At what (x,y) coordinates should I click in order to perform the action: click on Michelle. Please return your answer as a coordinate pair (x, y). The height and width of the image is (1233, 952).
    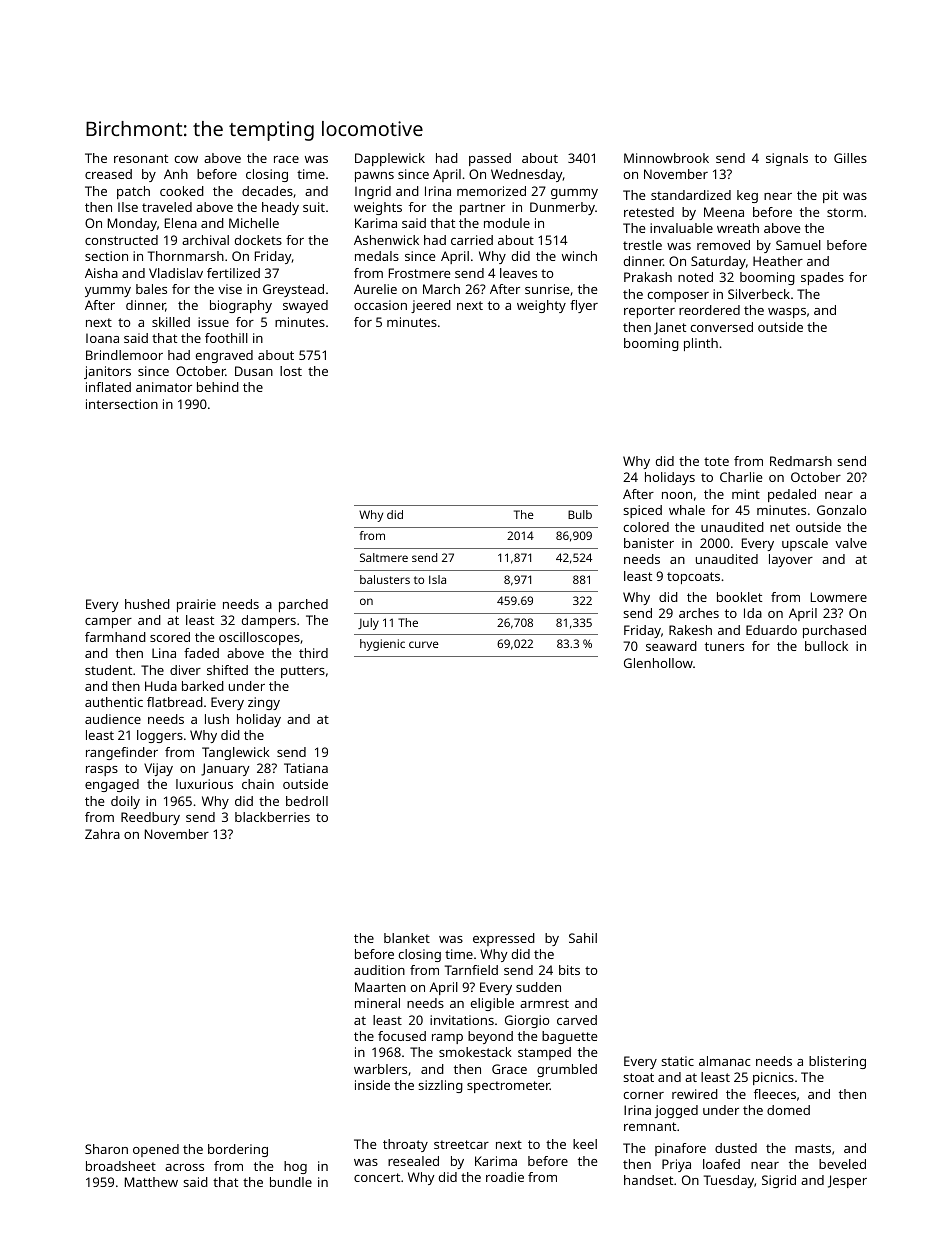
    Looking at the image, I should click on (254, 223).
